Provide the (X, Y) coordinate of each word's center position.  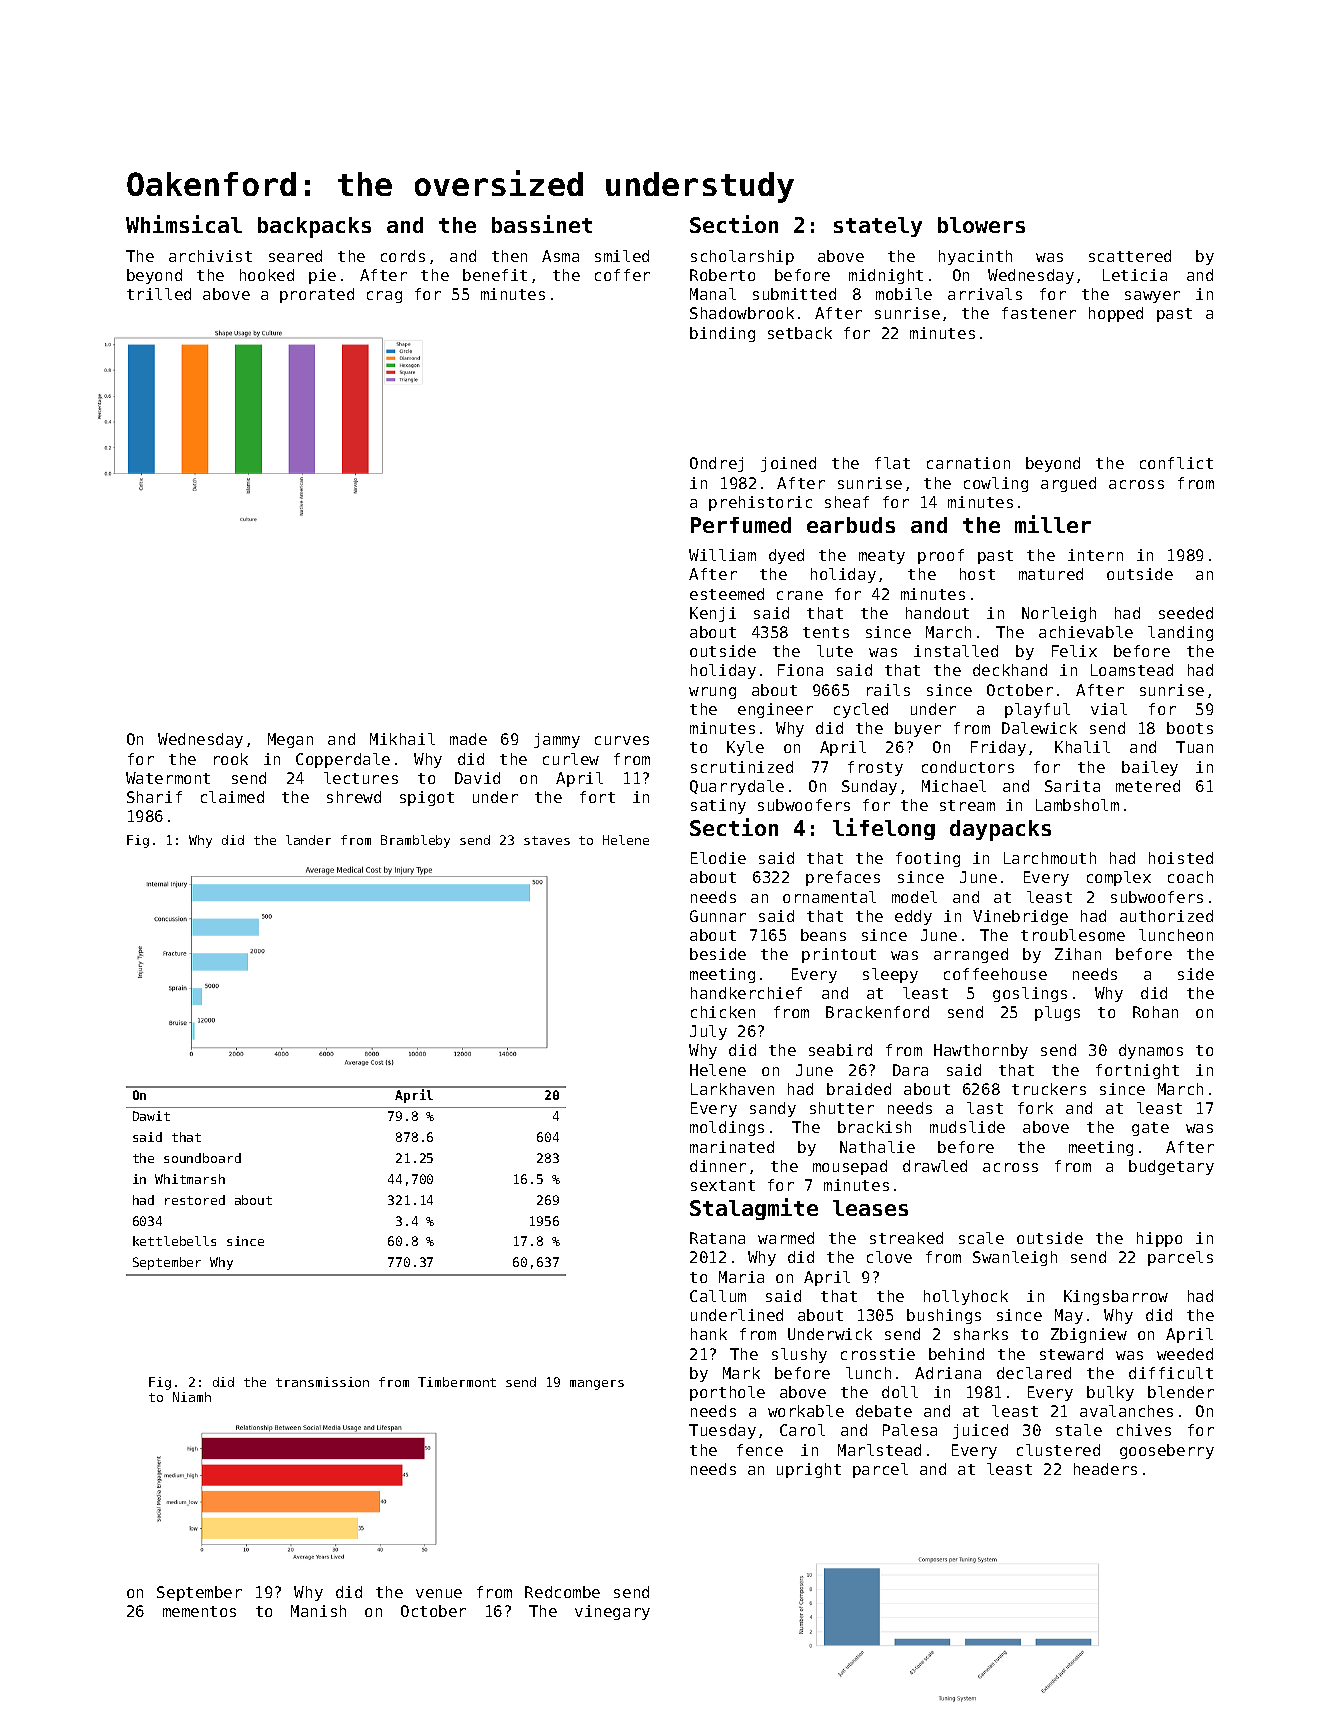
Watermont (168, 778)
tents (826, 632)
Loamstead (1132, 670)
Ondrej (716, 464)
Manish (318, 1611)
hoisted (1181, 858)
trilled (159, 294)
